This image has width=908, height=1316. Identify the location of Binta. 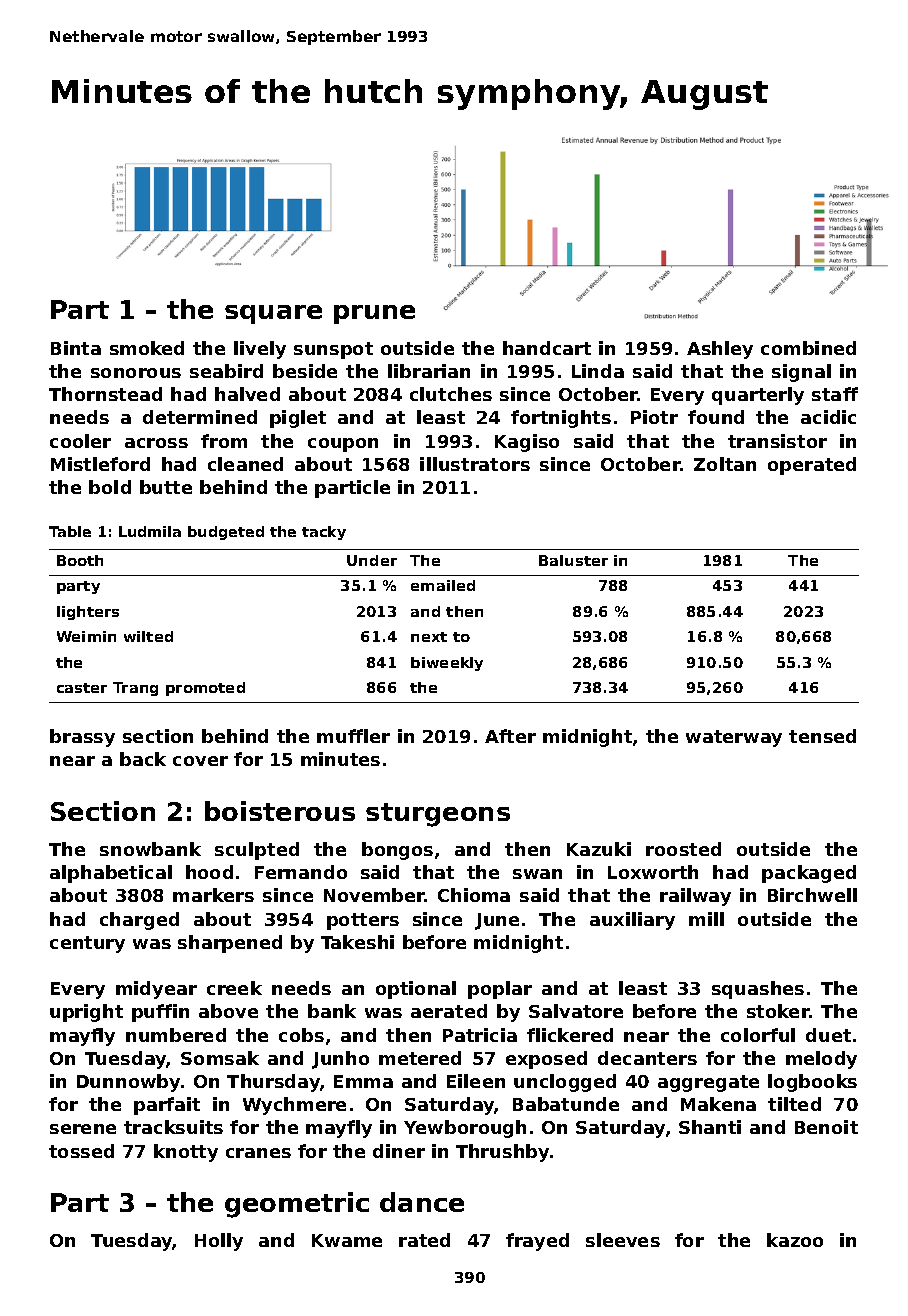
(76, 348).
